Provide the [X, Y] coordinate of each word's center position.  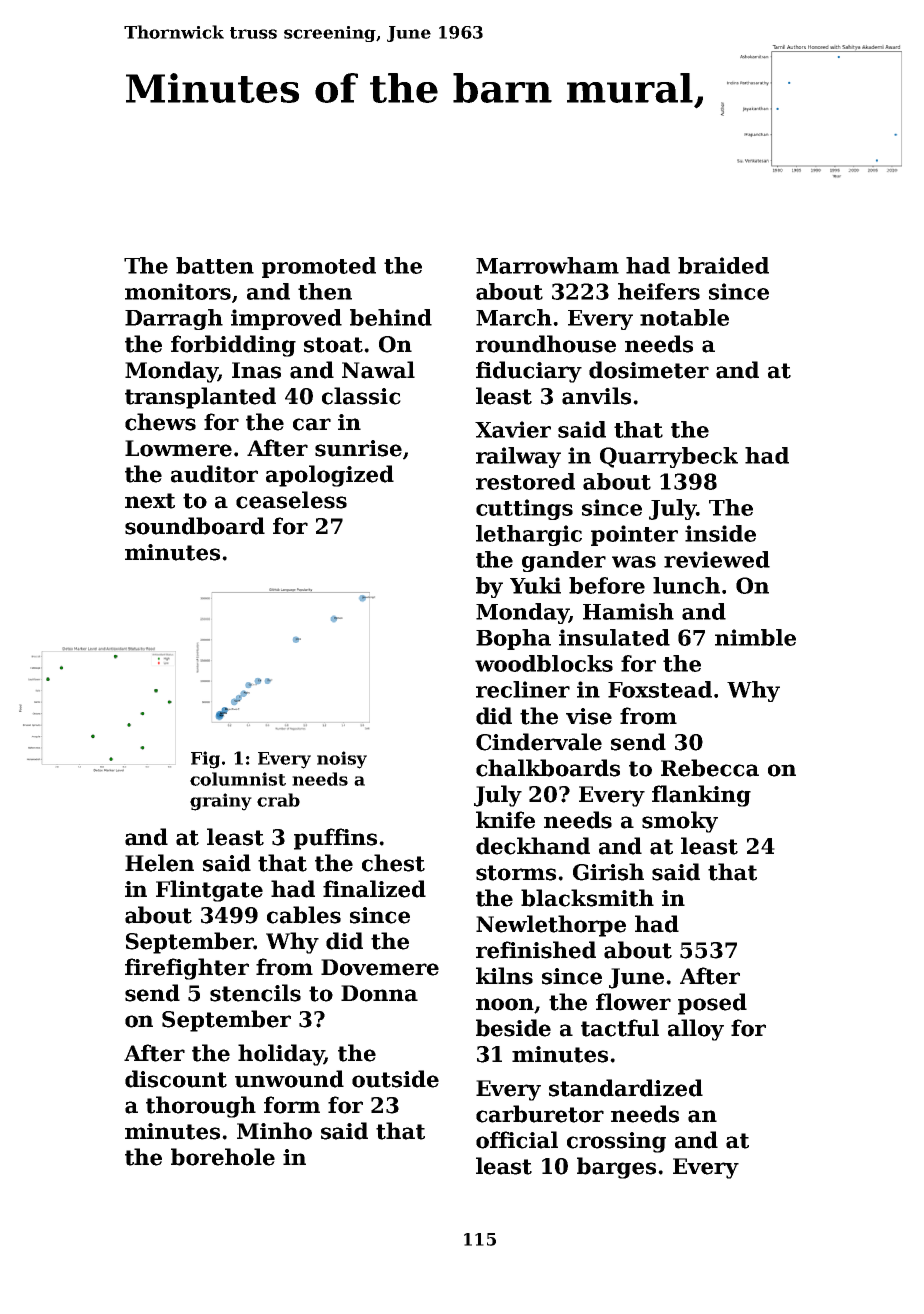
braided [723, 265]
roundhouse [546, 344]
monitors [178, 291]
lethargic [529, 535]
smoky [680, 822]
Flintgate [209, 891]
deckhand [533, 846]
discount [176, 1079]
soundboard [195, 526]
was [634, 562]
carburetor [540, 1114]
